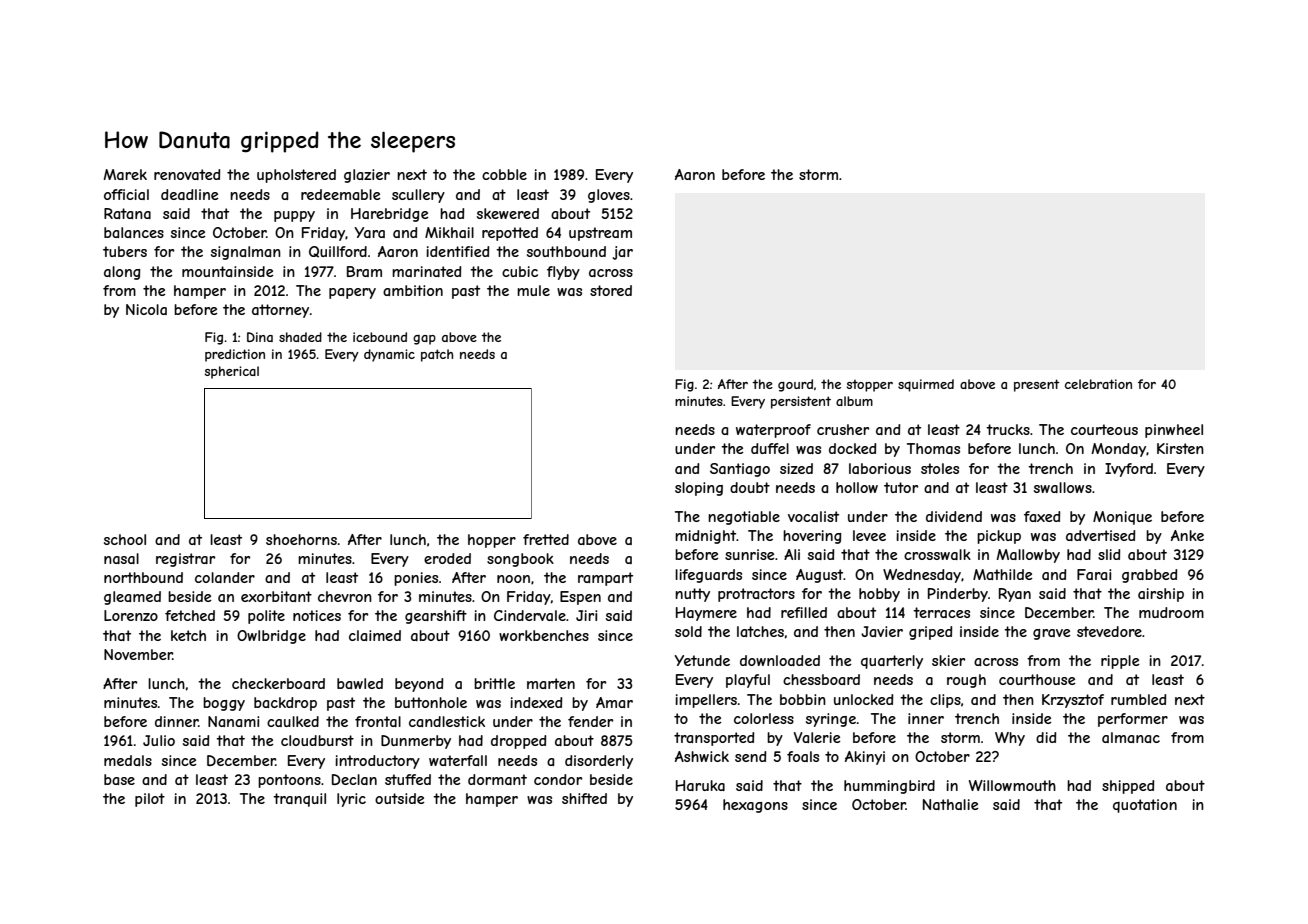 The image size is (1308, 924). I want to click on gourd, so click(795, 385).
